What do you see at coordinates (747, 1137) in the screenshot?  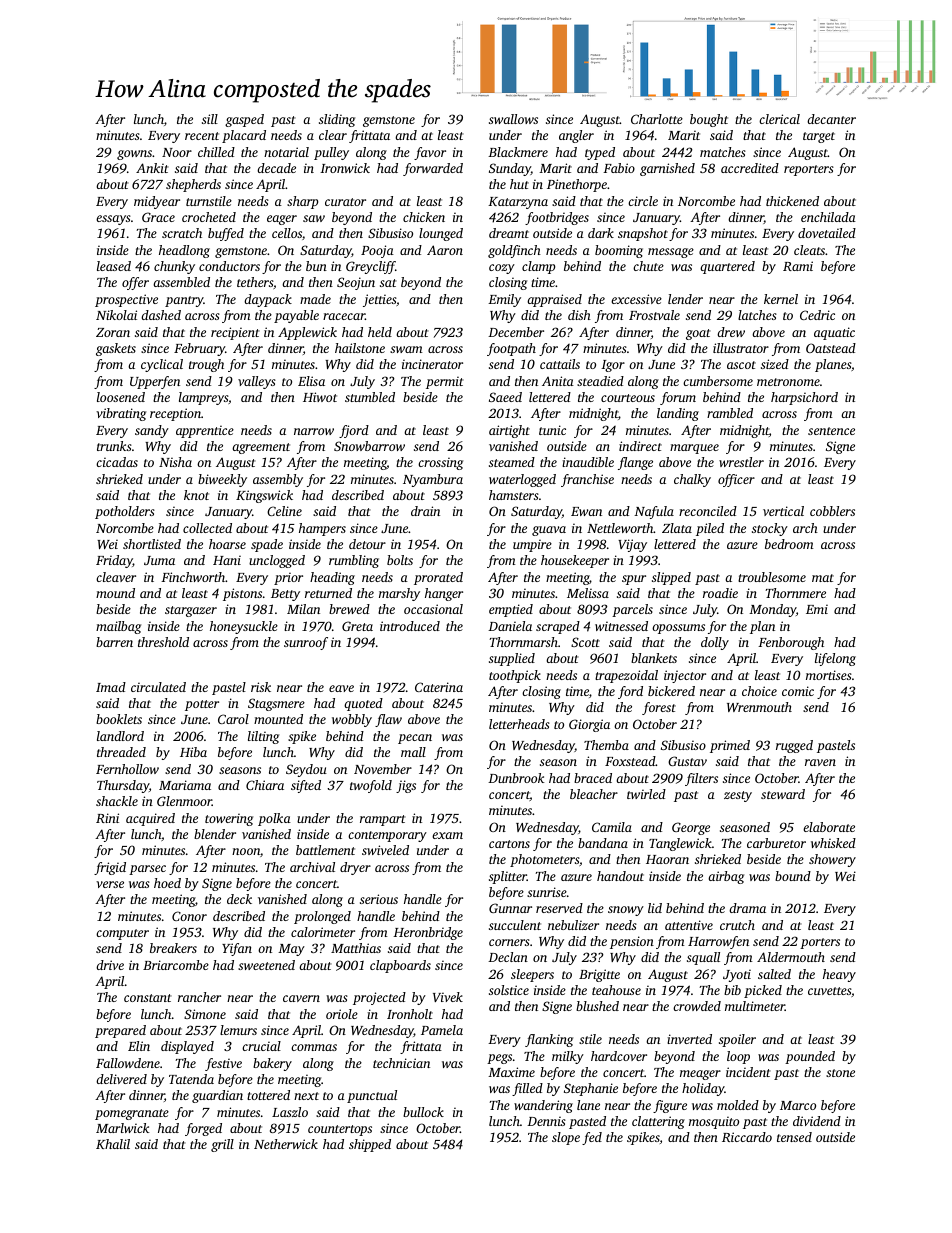 I see `Riccardo` at bounding box center [747, 1137].
